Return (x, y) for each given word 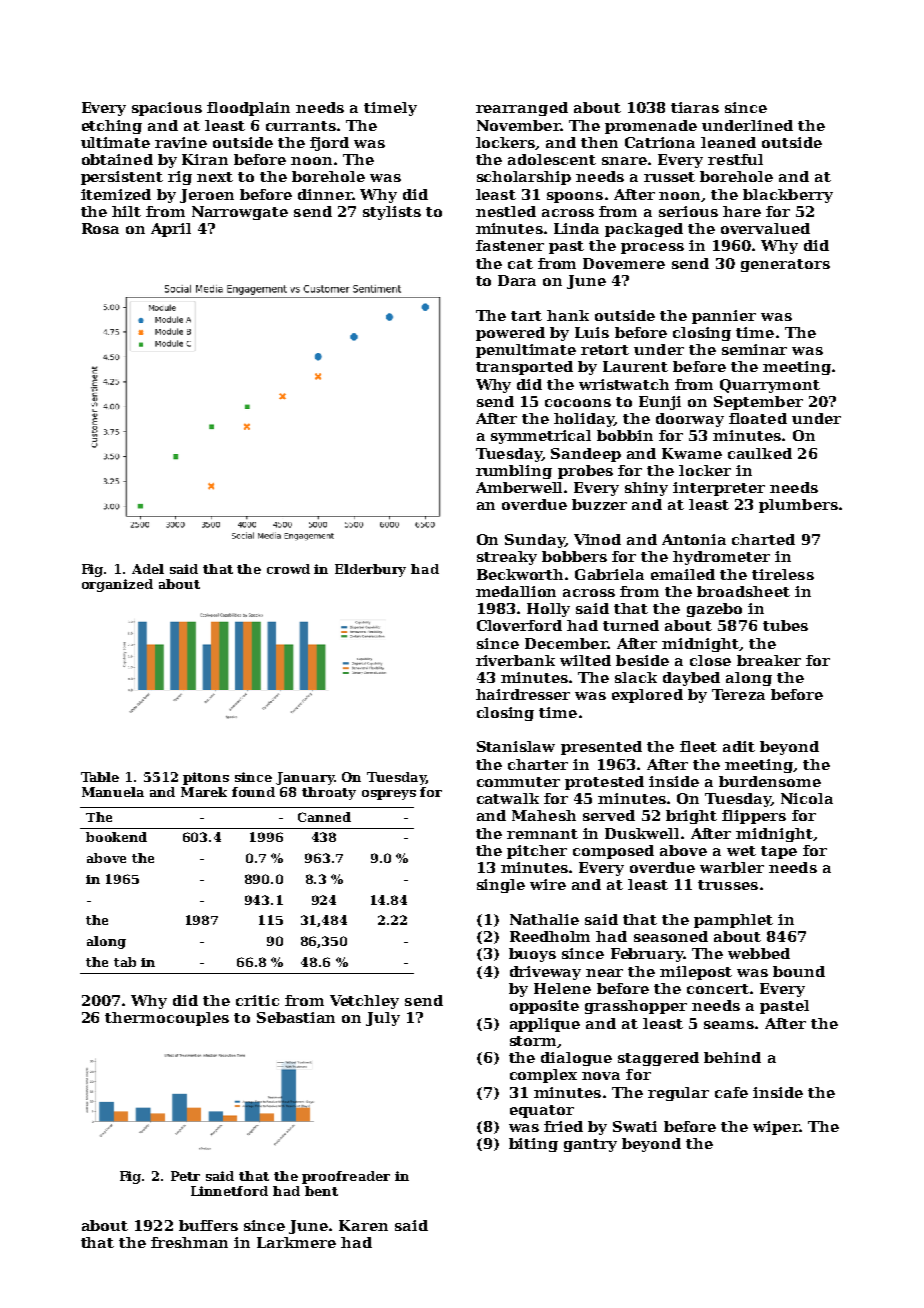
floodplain (248, 109)
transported (524, 368)
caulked (760, 453)
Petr (185, 1176)
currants (301, 126)
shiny (646, 489)
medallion (516, 591)
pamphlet (733, 921)
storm (533, 1041)
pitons (206, 778)
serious (688, 211)
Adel (148, 569)
